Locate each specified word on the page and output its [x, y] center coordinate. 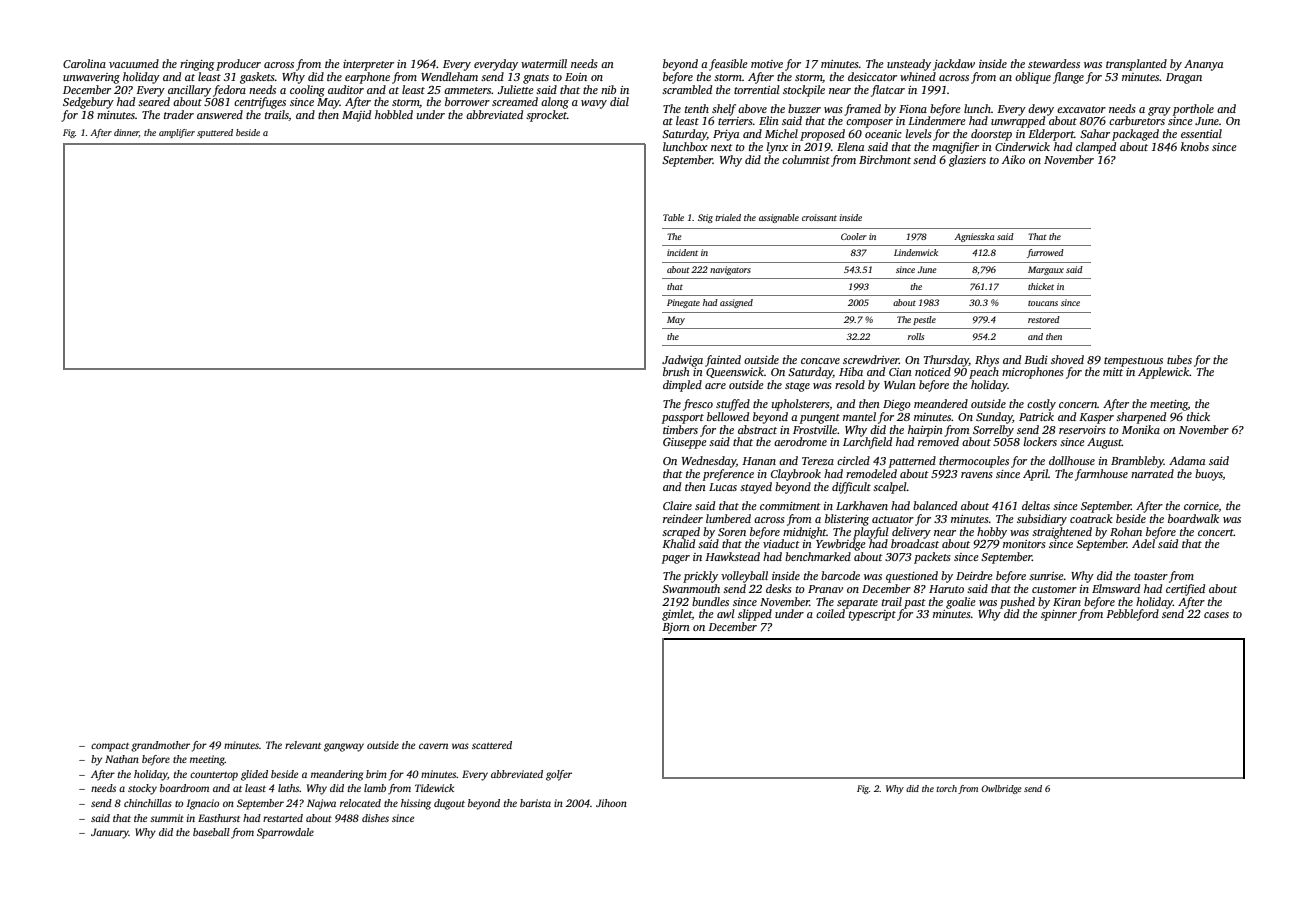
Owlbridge [1001, 789]
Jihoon [611, 803]
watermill [544, 63]
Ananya [1203, 65]
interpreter [368, 65]
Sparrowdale [285, 833]
